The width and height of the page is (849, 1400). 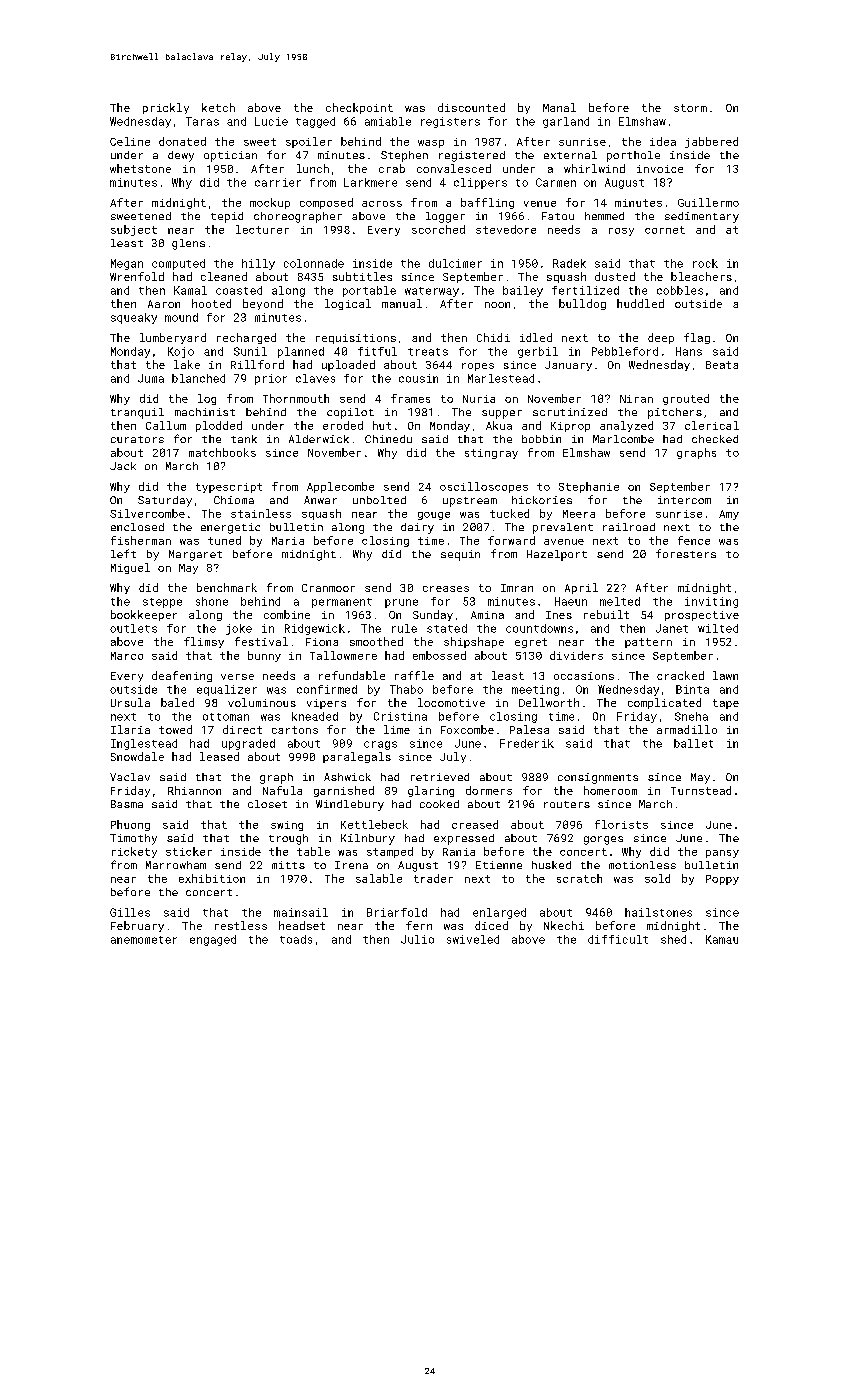 What do you see at coordinates (618, 939) in the page?
I see `difficult` at bounding box center [618, 939].
